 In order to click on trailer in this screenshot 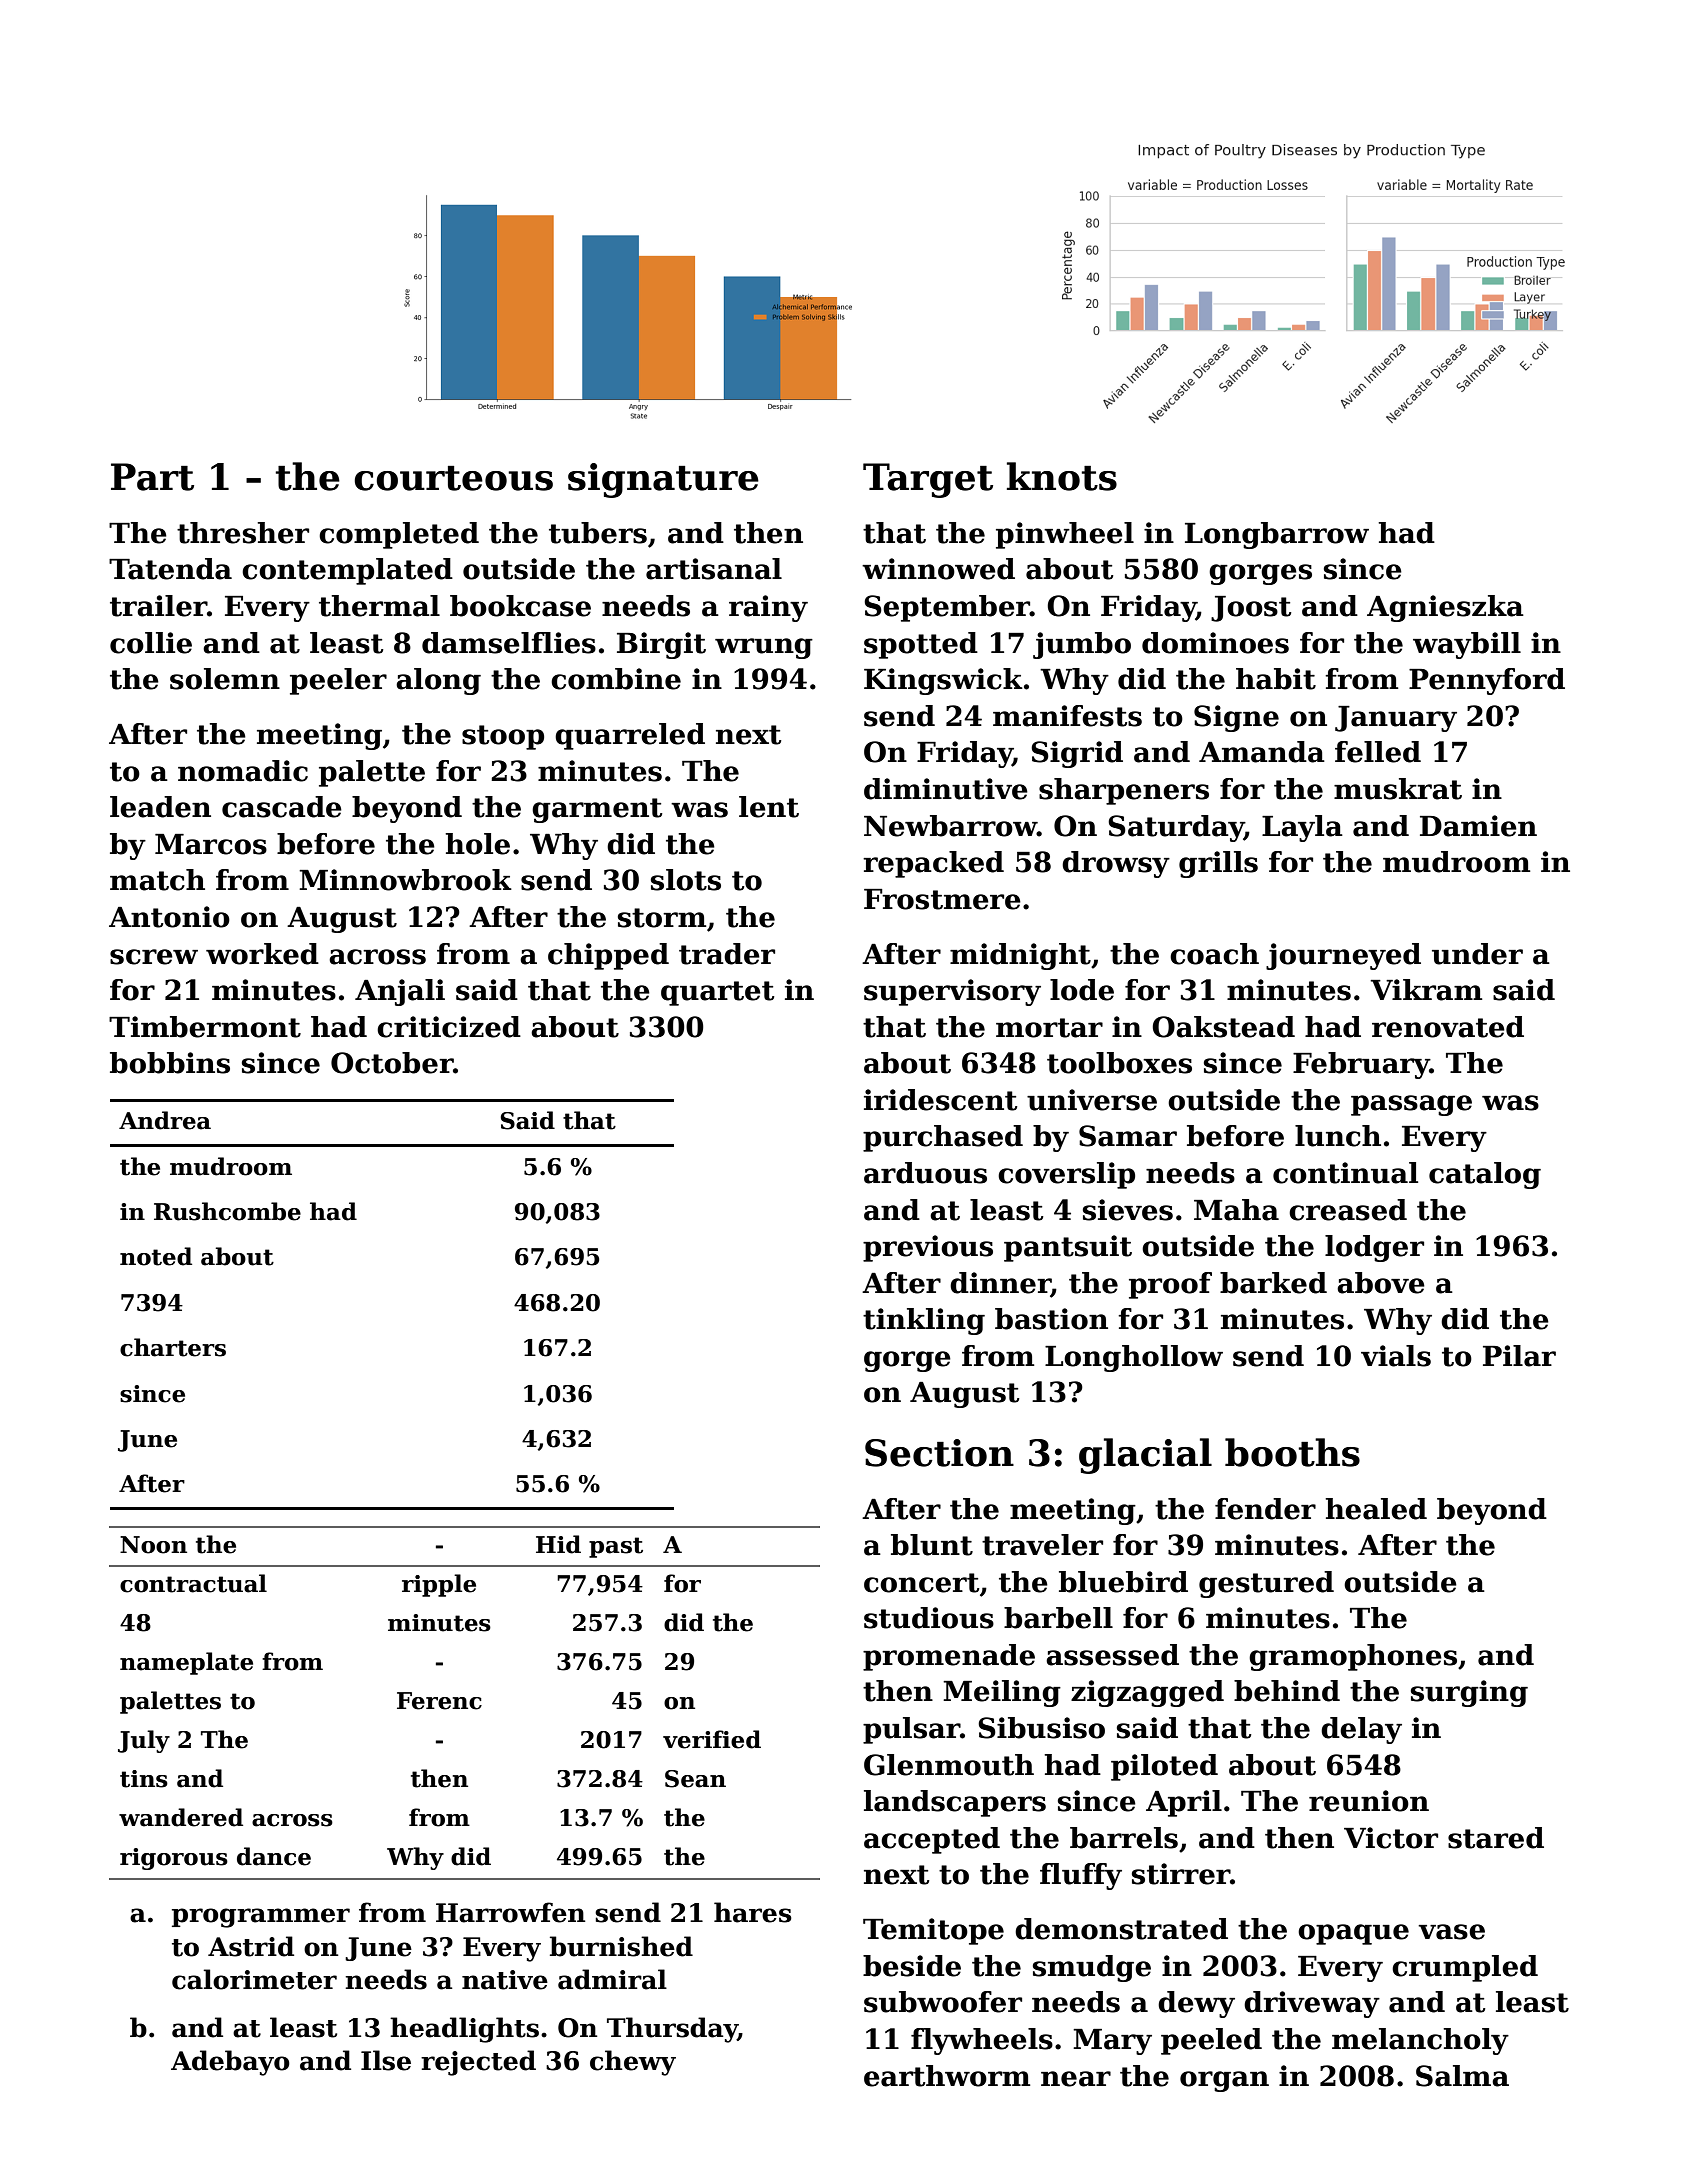, I will do `click(158, 606)`.
